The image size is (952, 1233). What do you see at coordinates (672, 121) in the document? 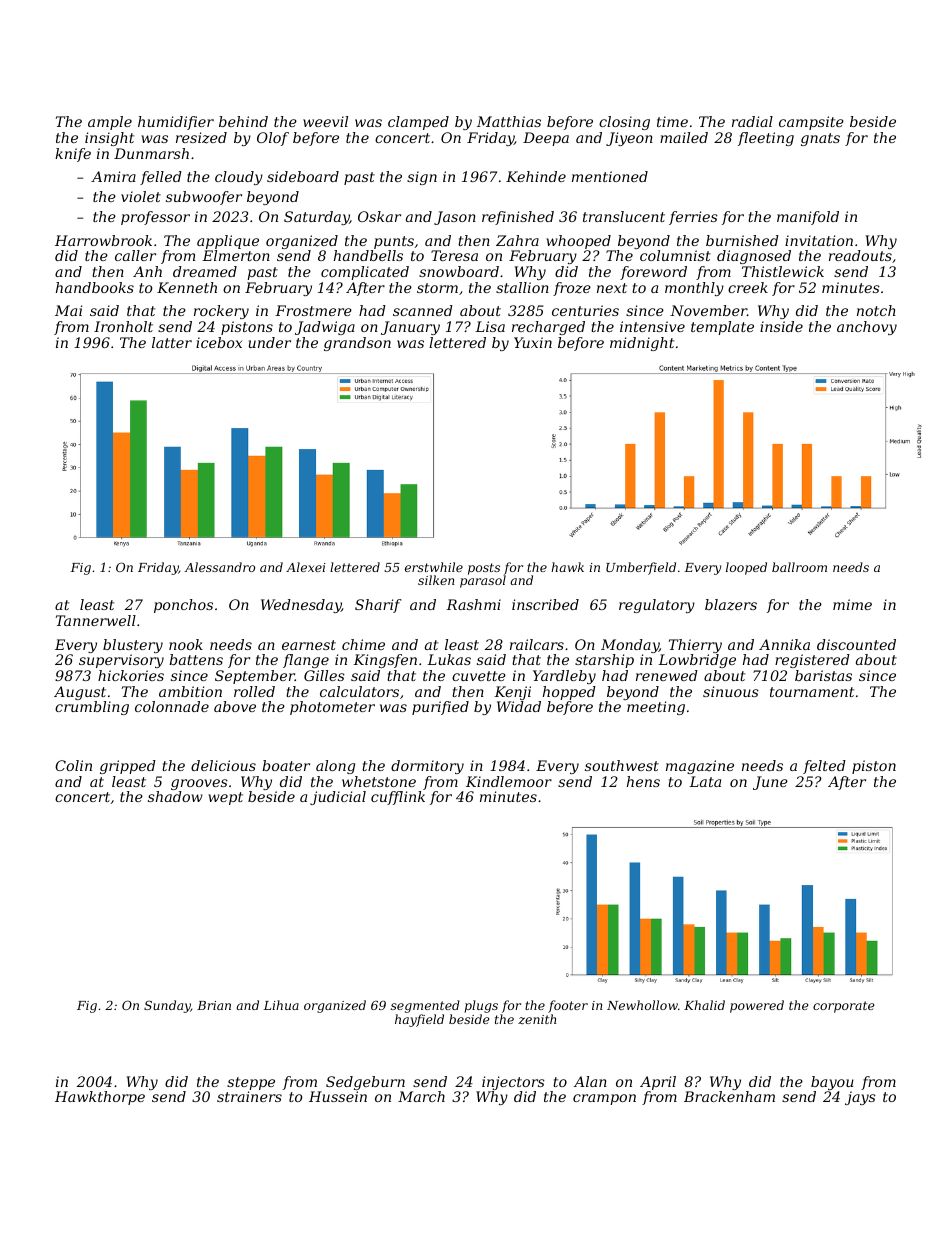
I see `time` at bounding box center [672, 121].
